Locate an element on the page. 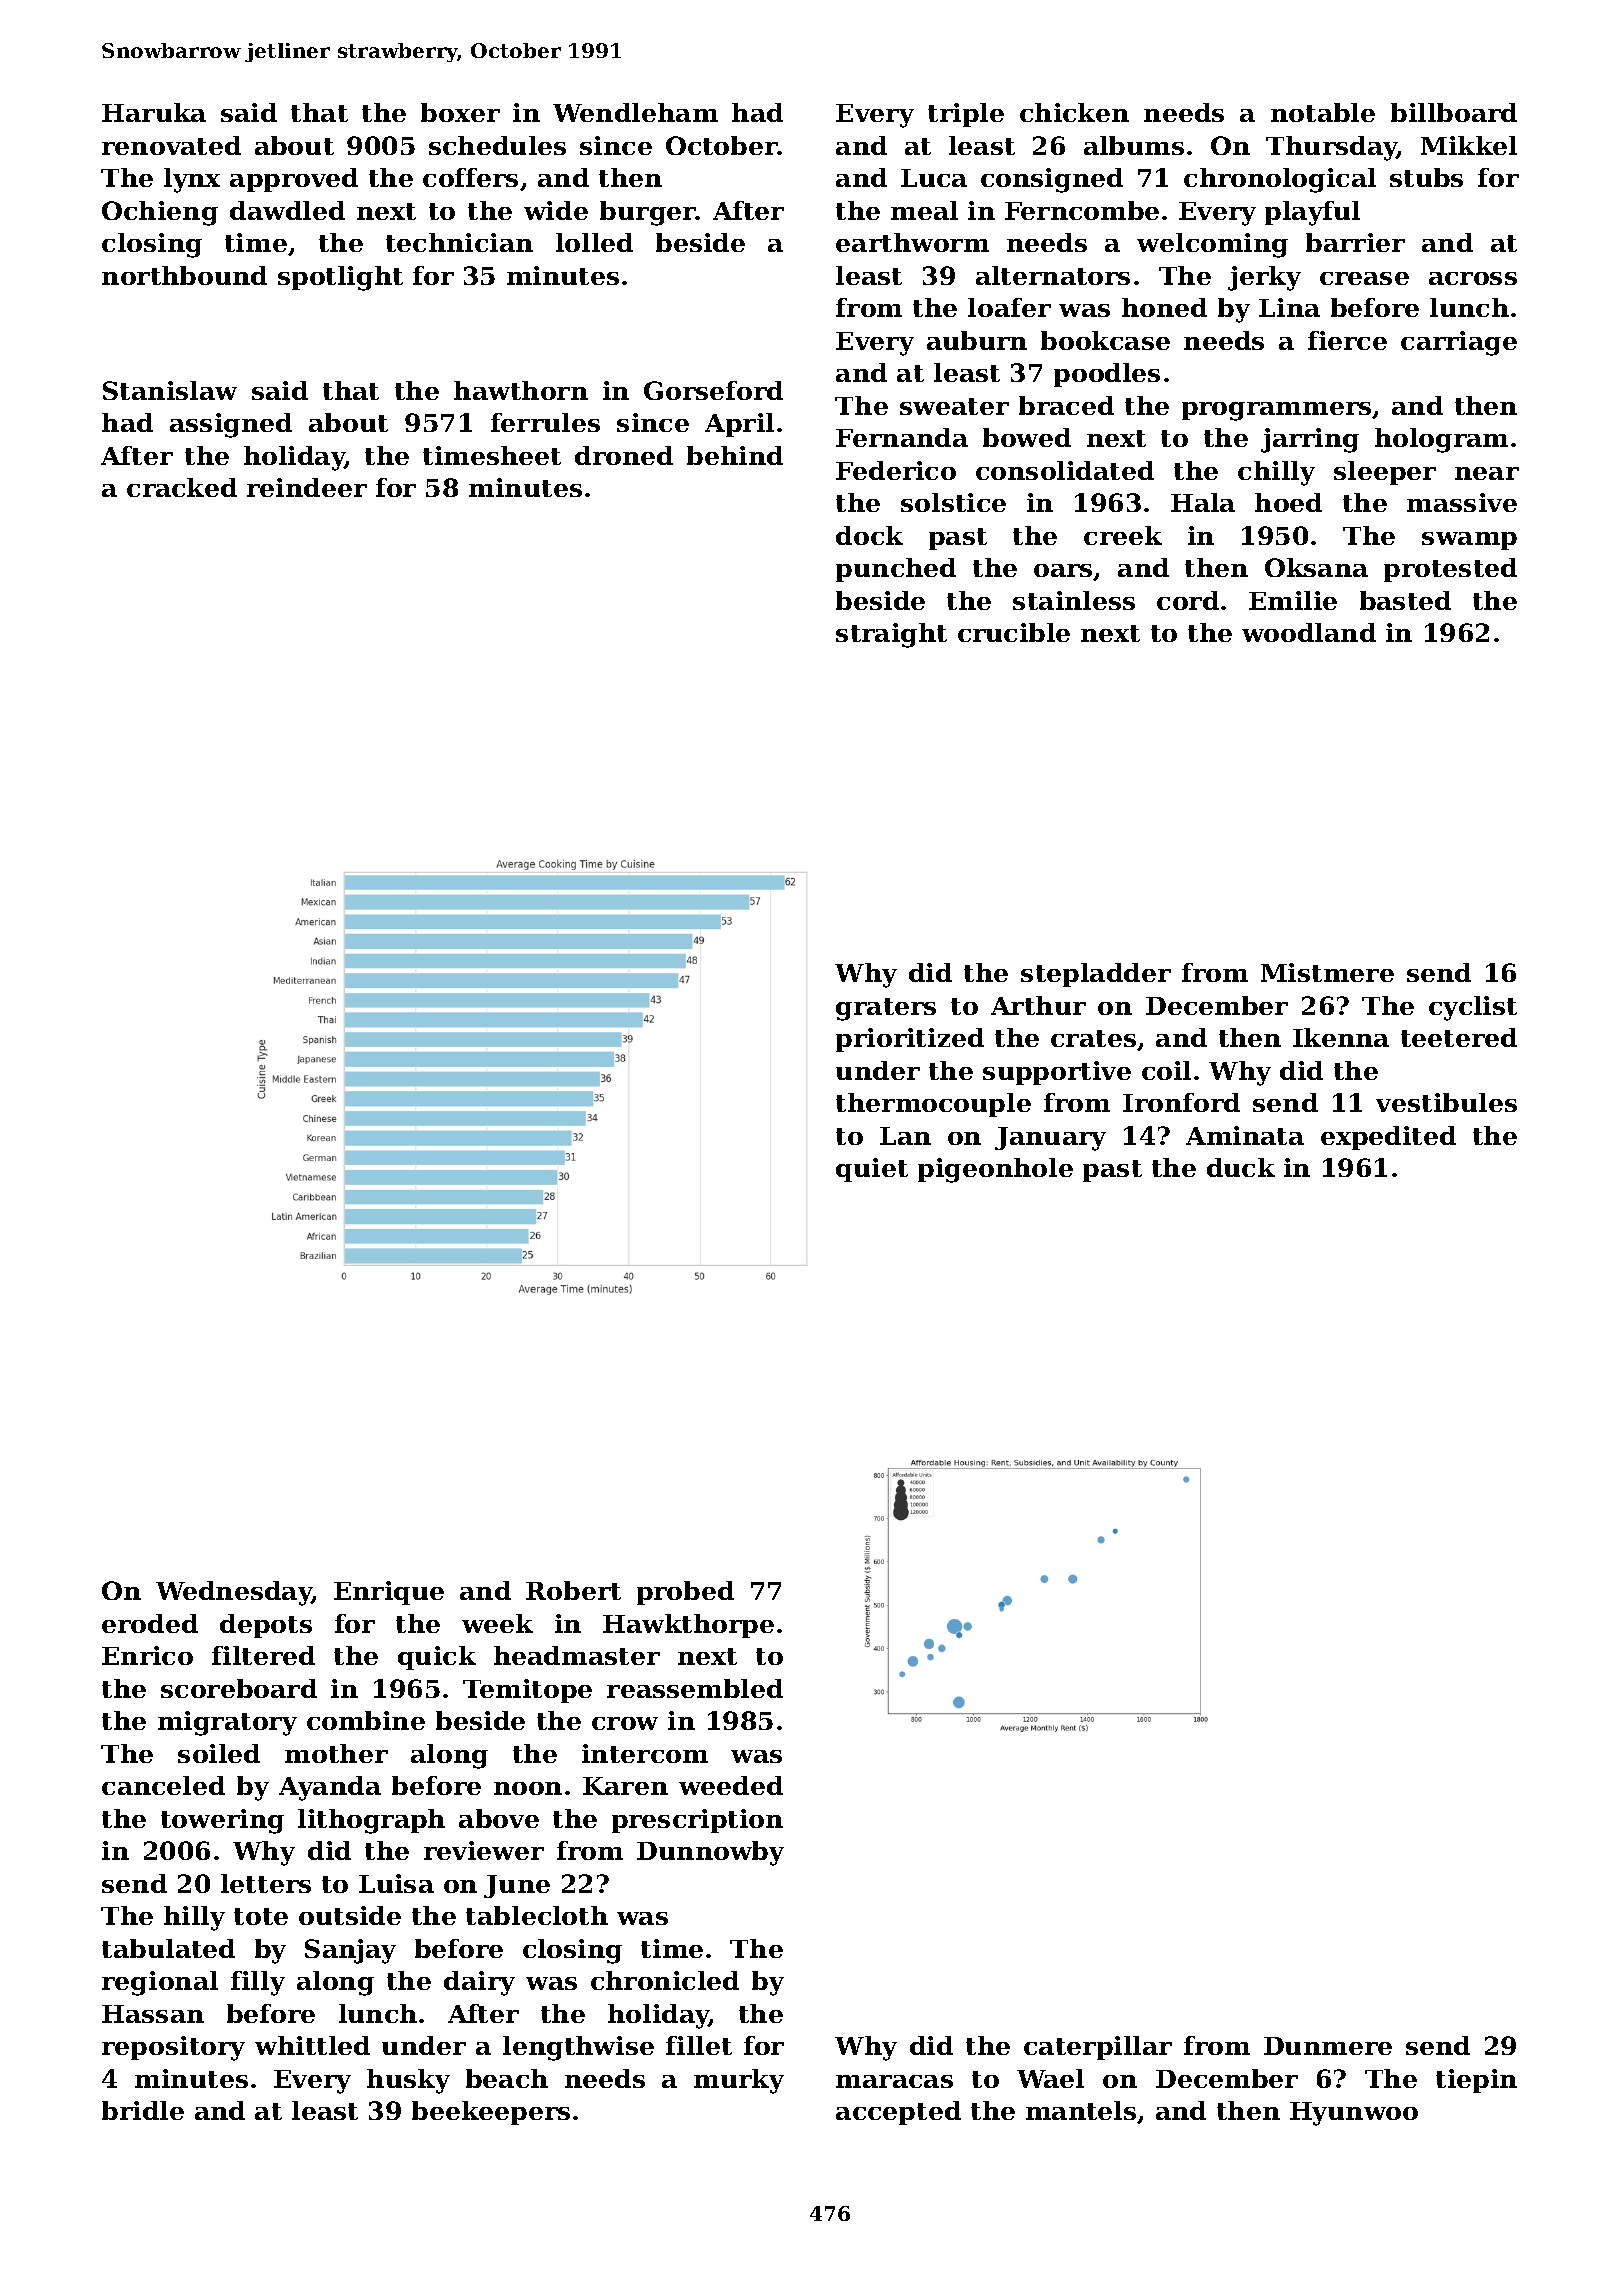 The image size is (1620, 2292). tabulated is located at coordinates (168, 1948).
